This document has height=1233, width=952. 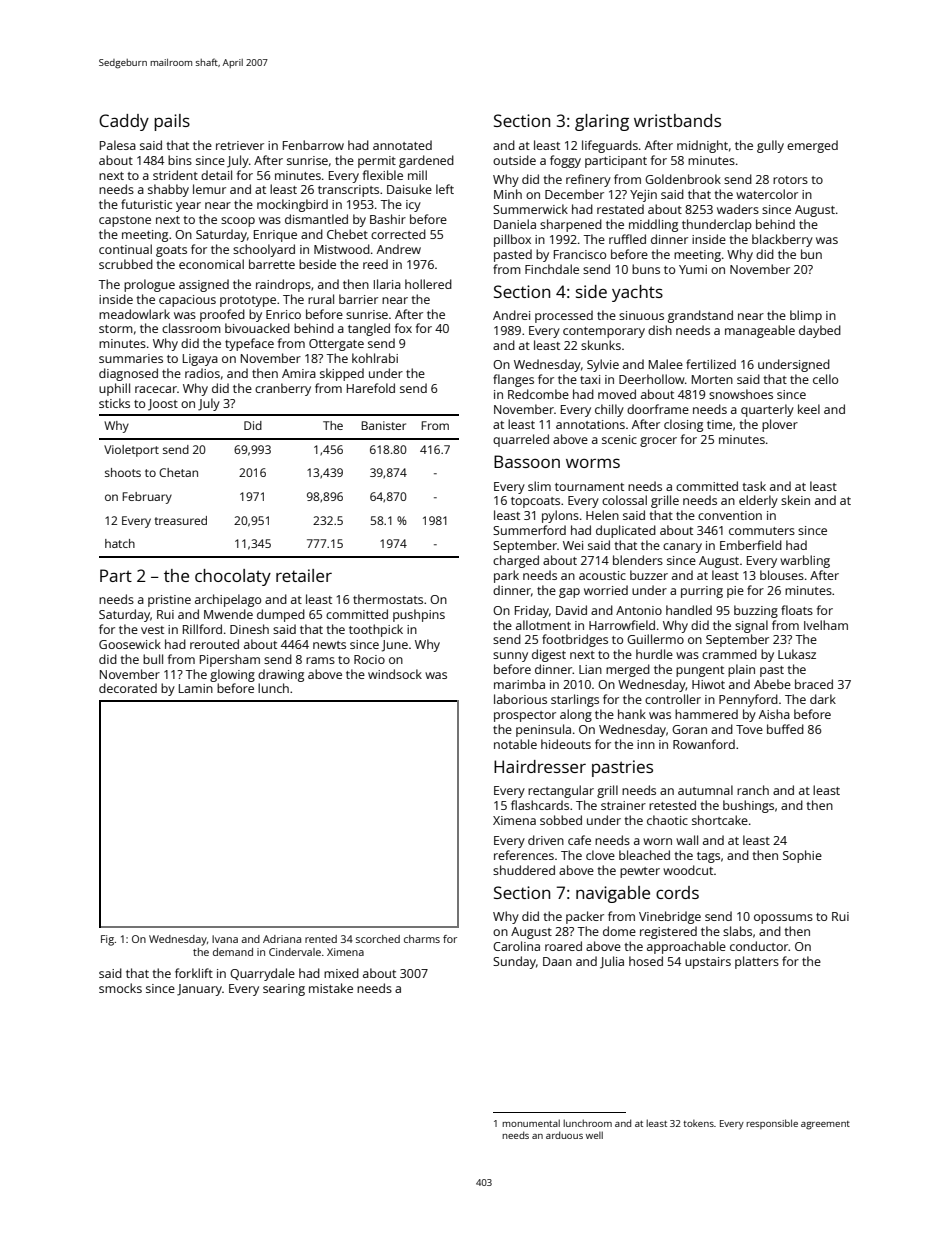 What do you see at coordinates (378, 939) in the document?
I see `scorched` at bounding box center [378, 939].
